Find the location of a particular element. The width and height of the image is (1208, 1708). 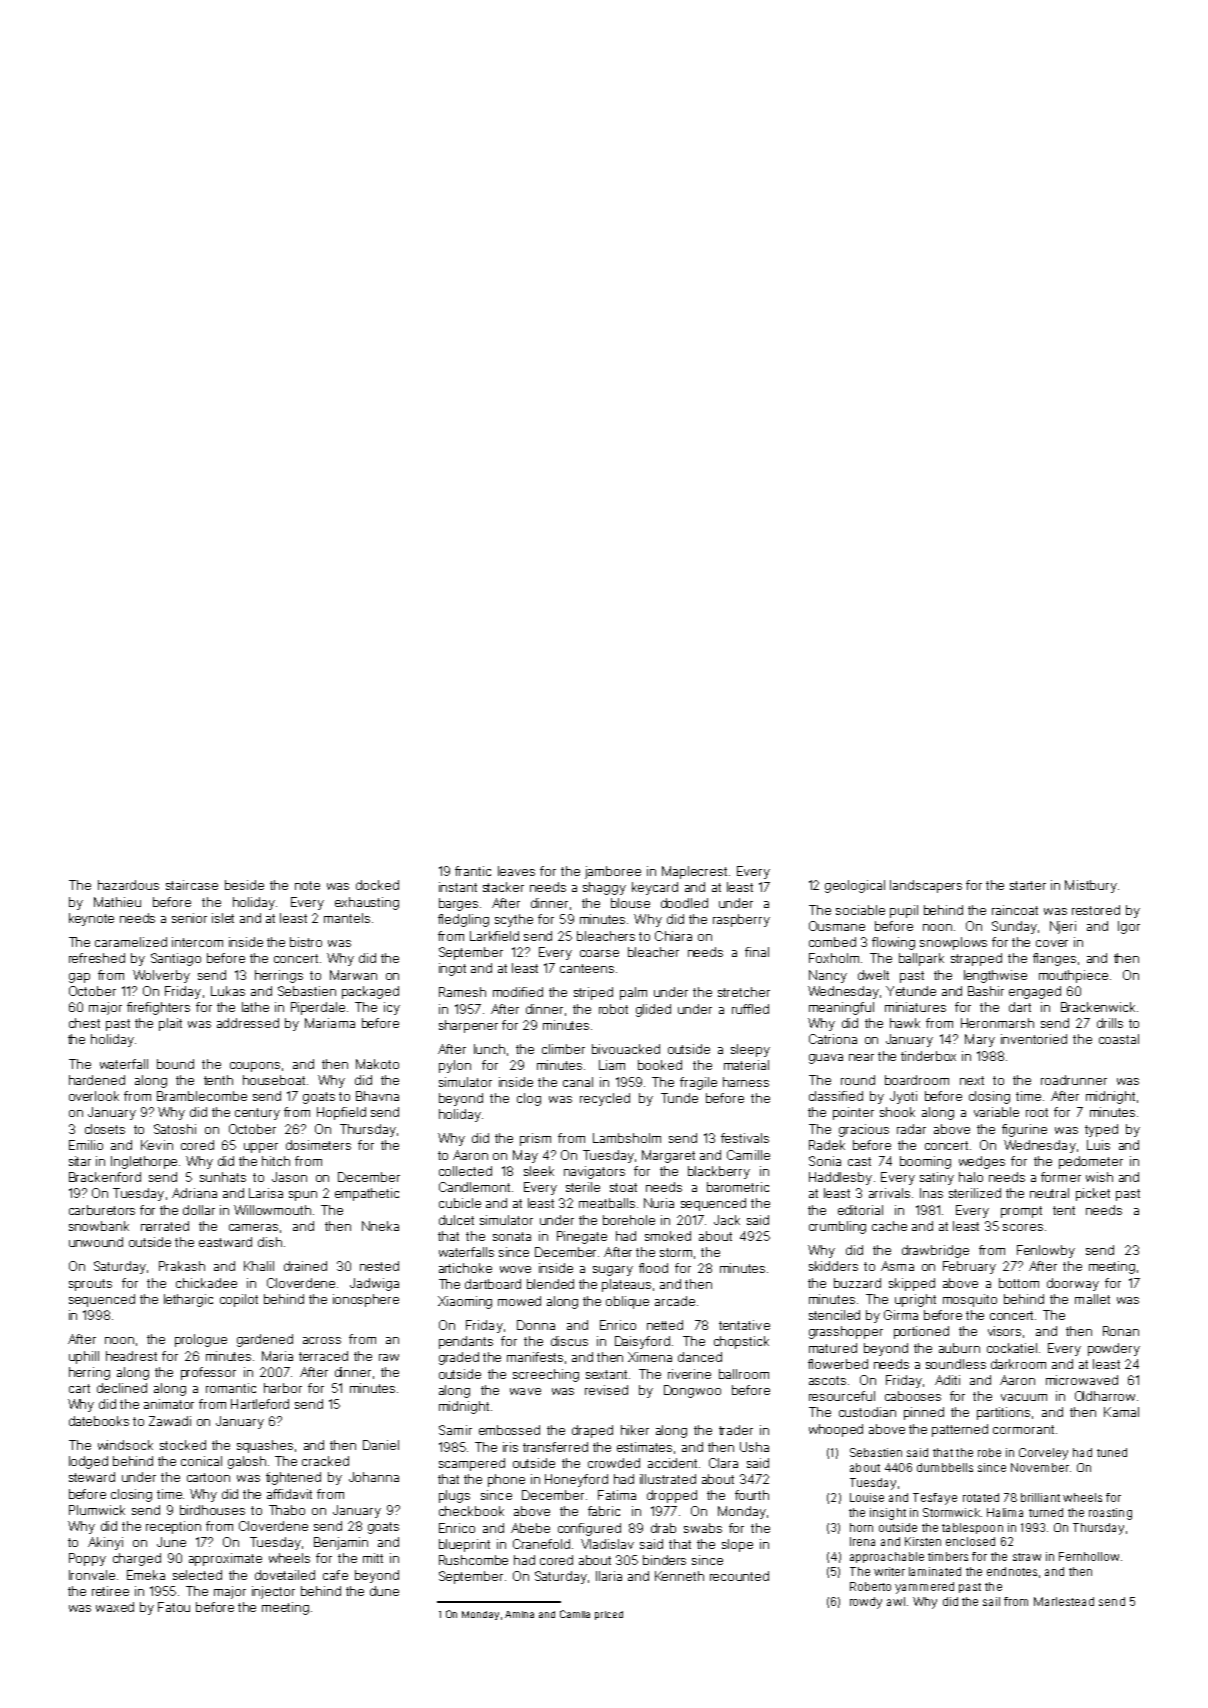

mowed is located at coordinates (519, 1301).
